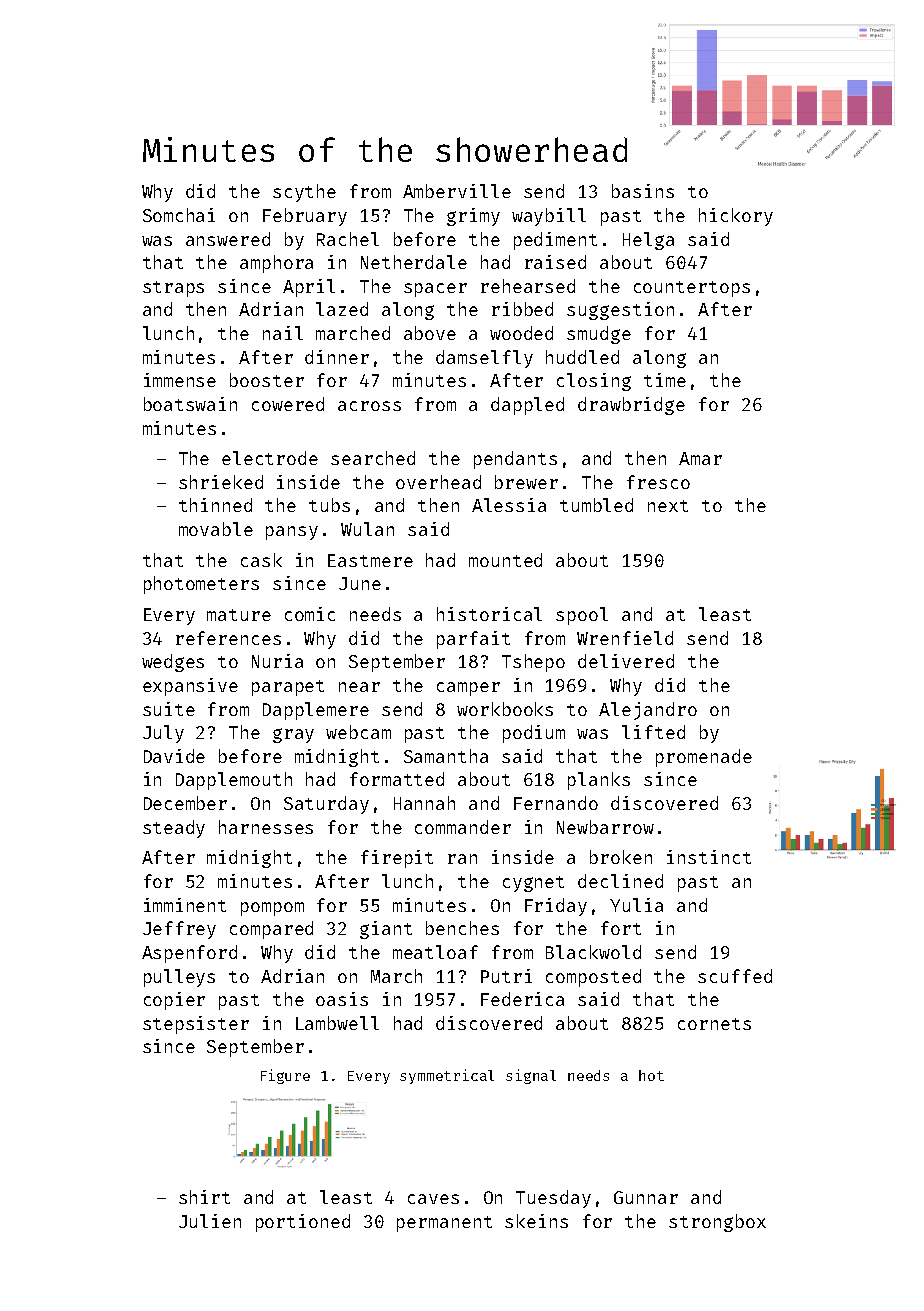  I want to click on camper, so click(468, 689).
